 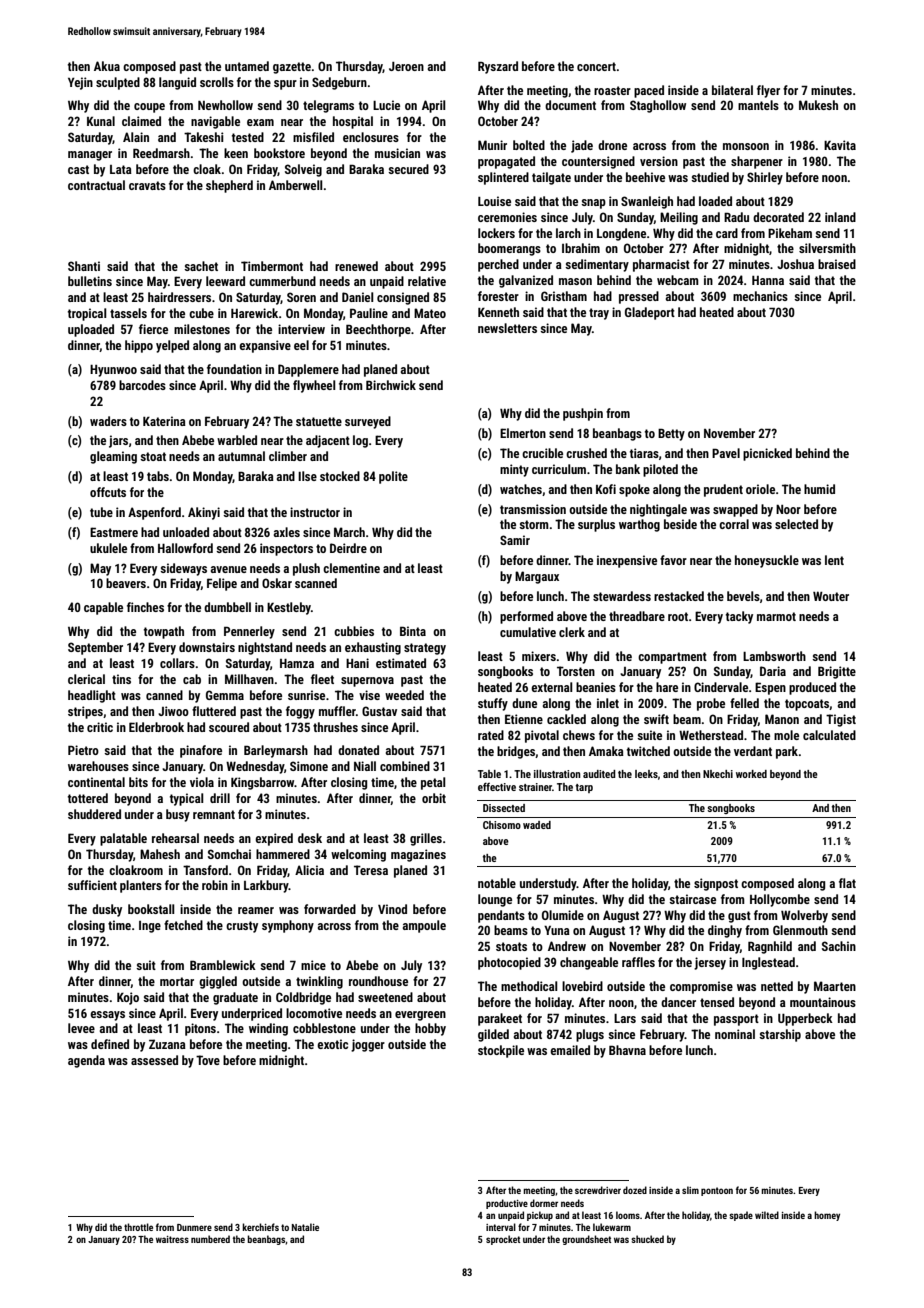 I want to click on humid, so click(x=819, y=489).
